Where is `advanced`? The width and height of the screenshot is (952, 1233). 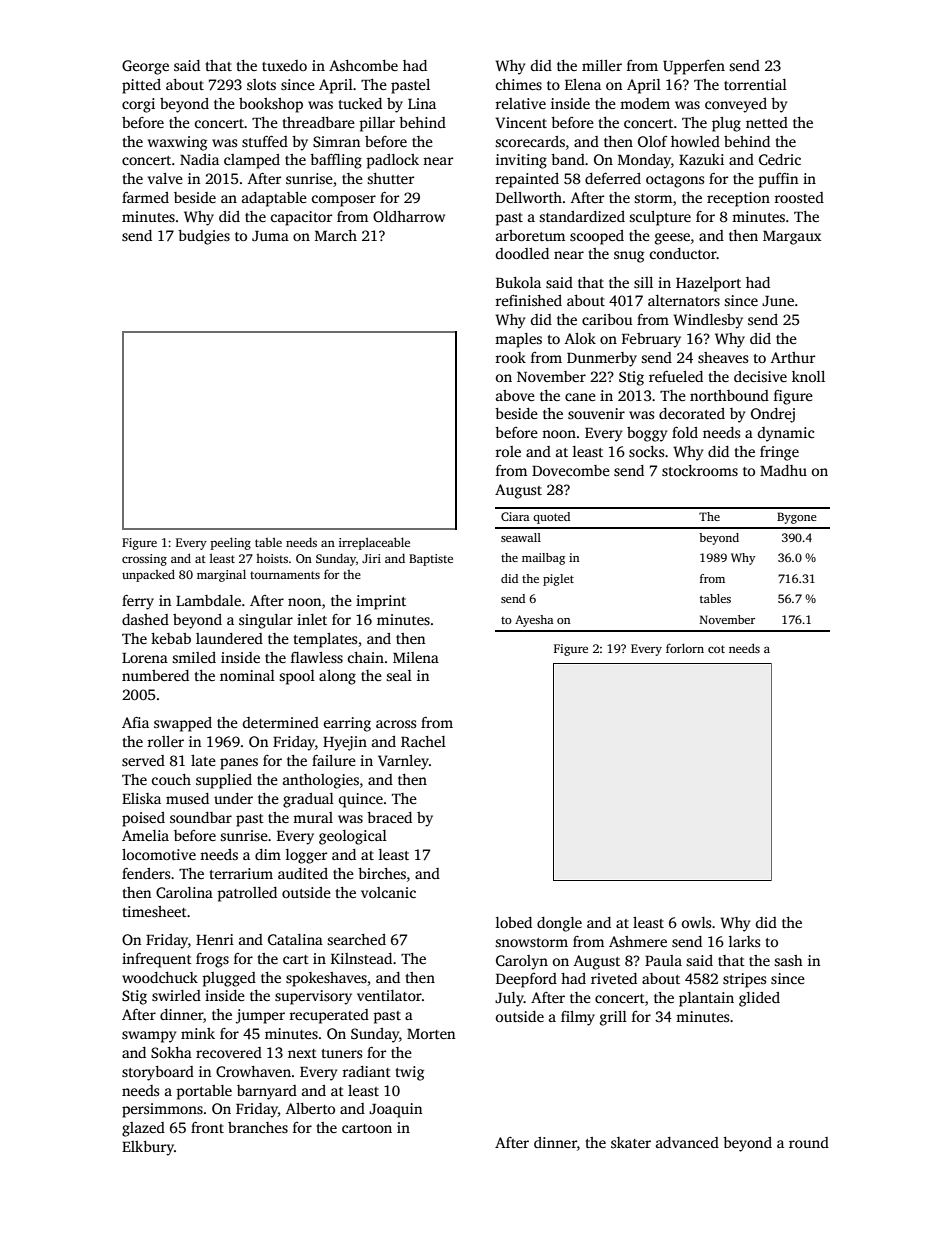
advanced is located at coordinates (687, 1142).
